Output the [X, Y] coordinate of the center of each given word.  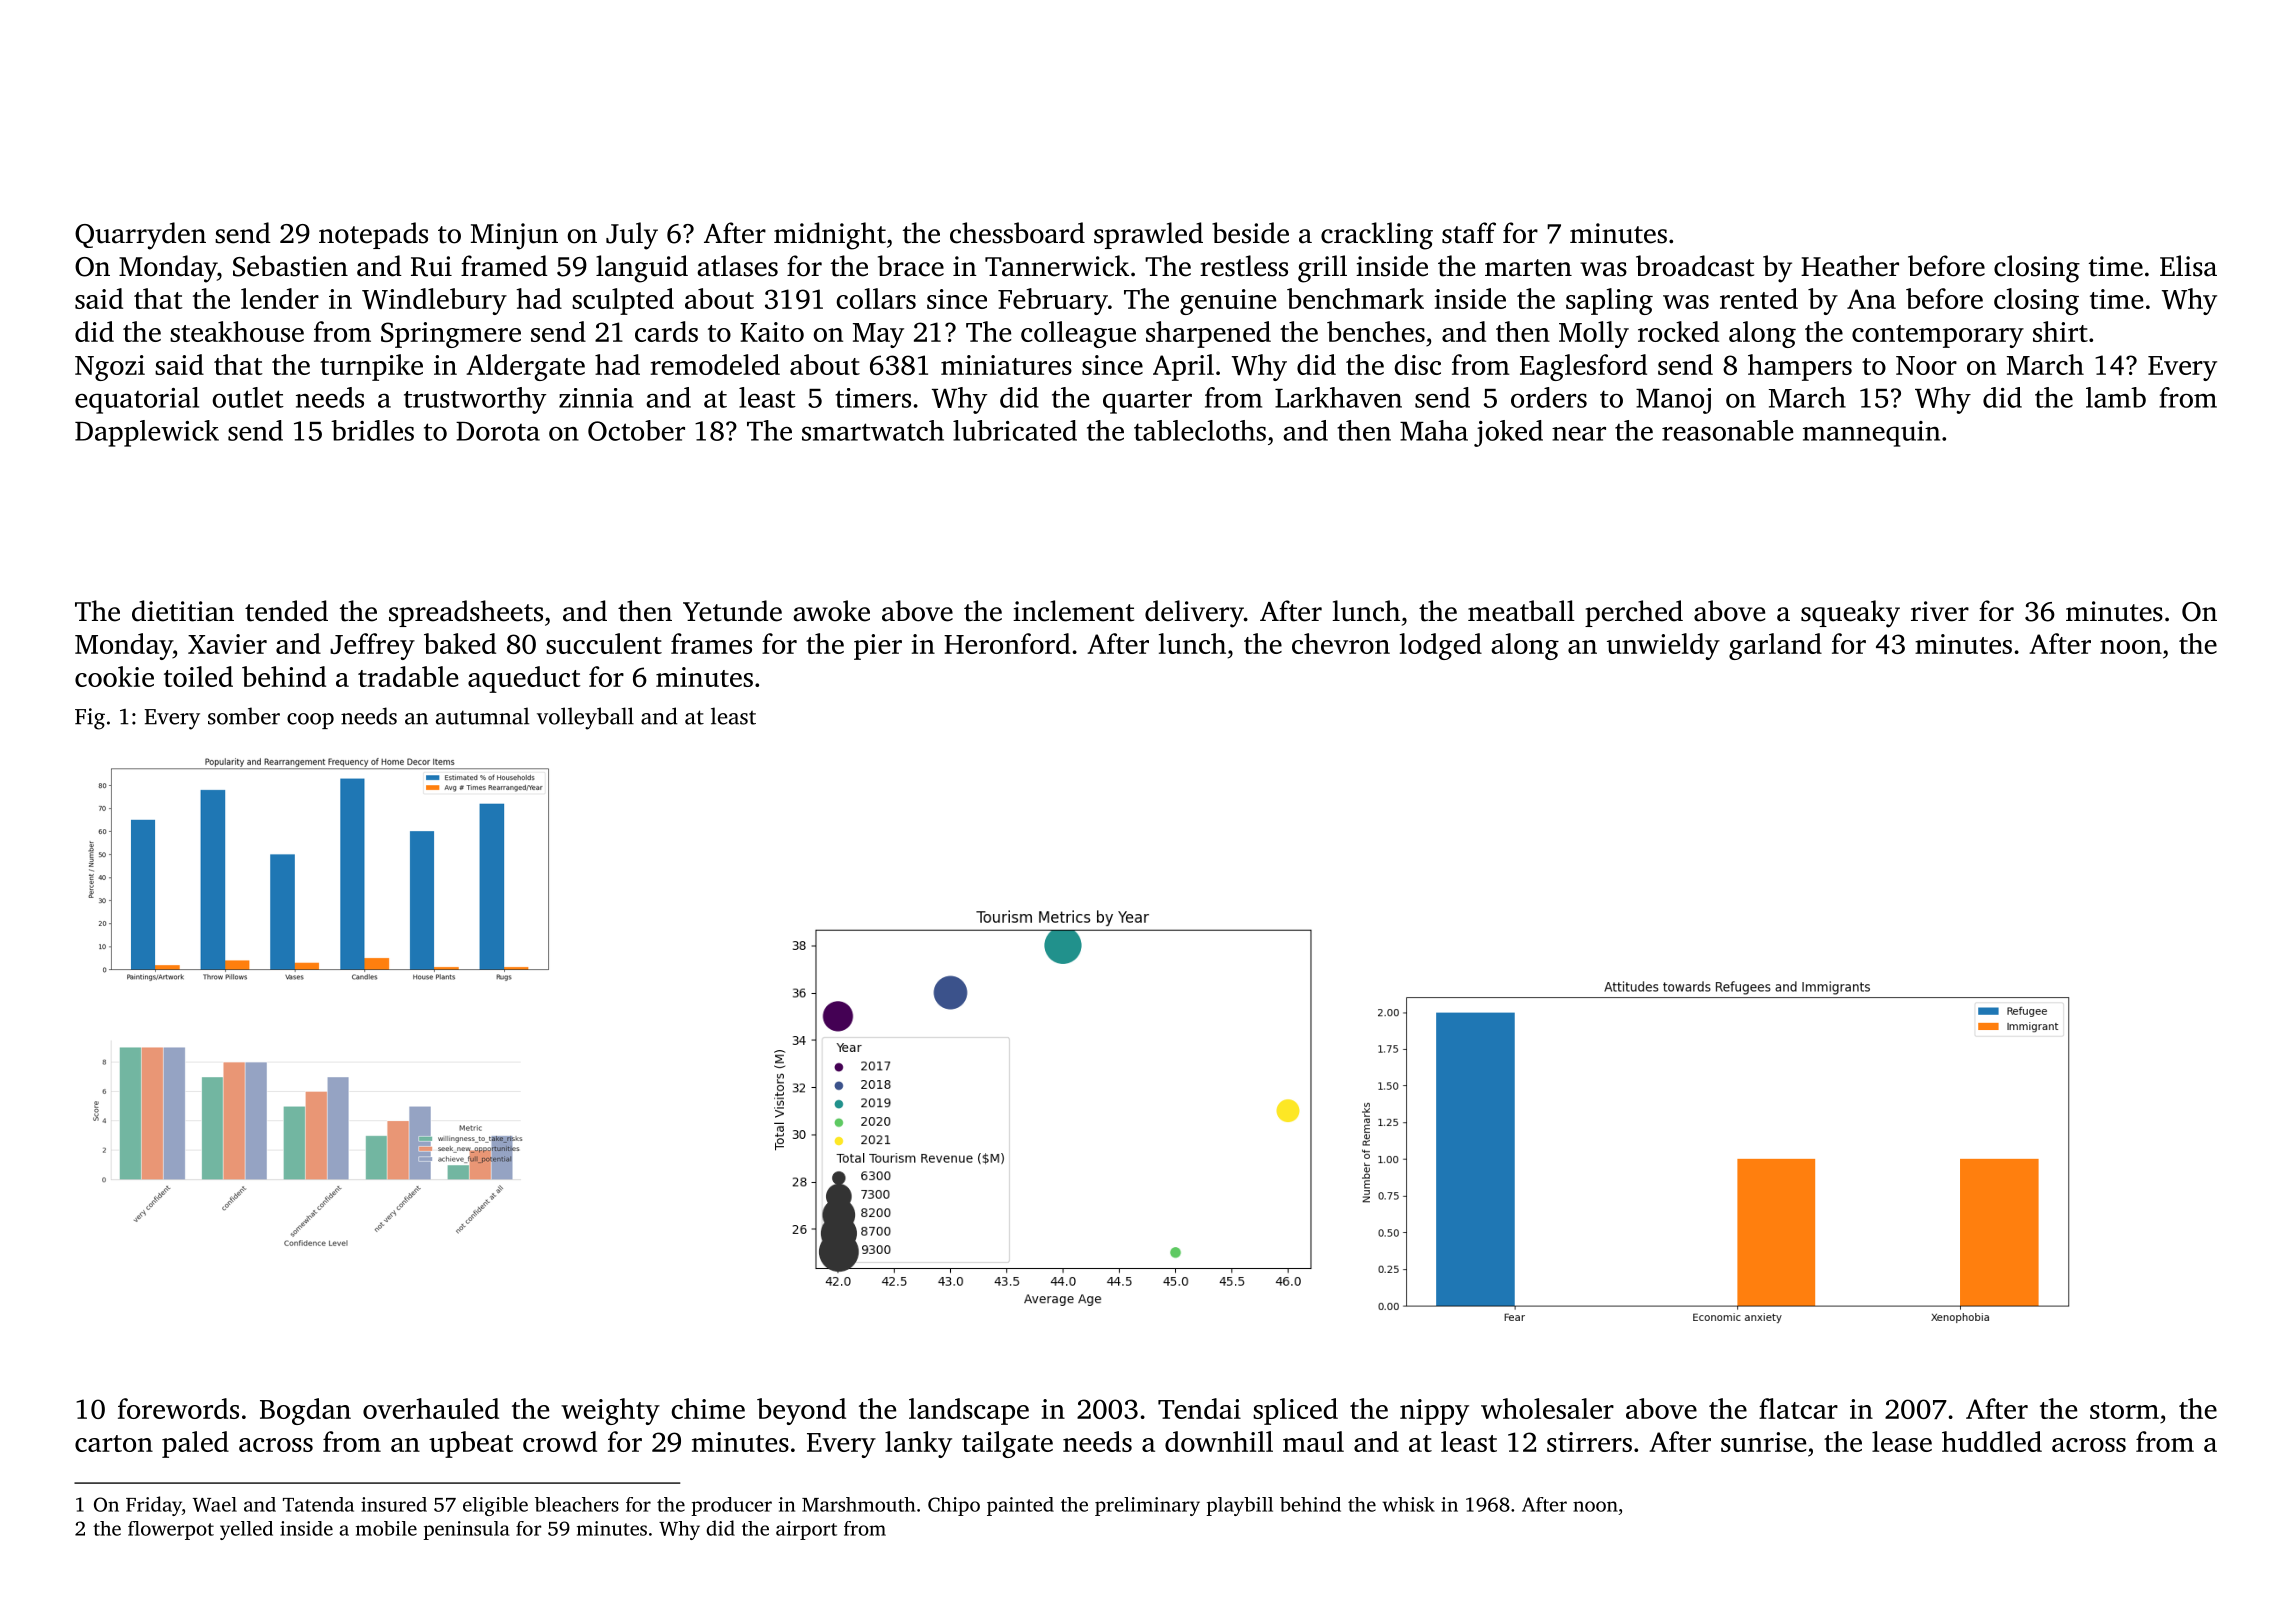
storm [2124, 1410]
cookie [114, 676]
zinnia [596, 398]
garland [1775, 646]
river [1940, 611]
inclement [1073, 611]
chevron [1341, 643]
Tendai [1199, 1408]
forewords [178, 1408]
